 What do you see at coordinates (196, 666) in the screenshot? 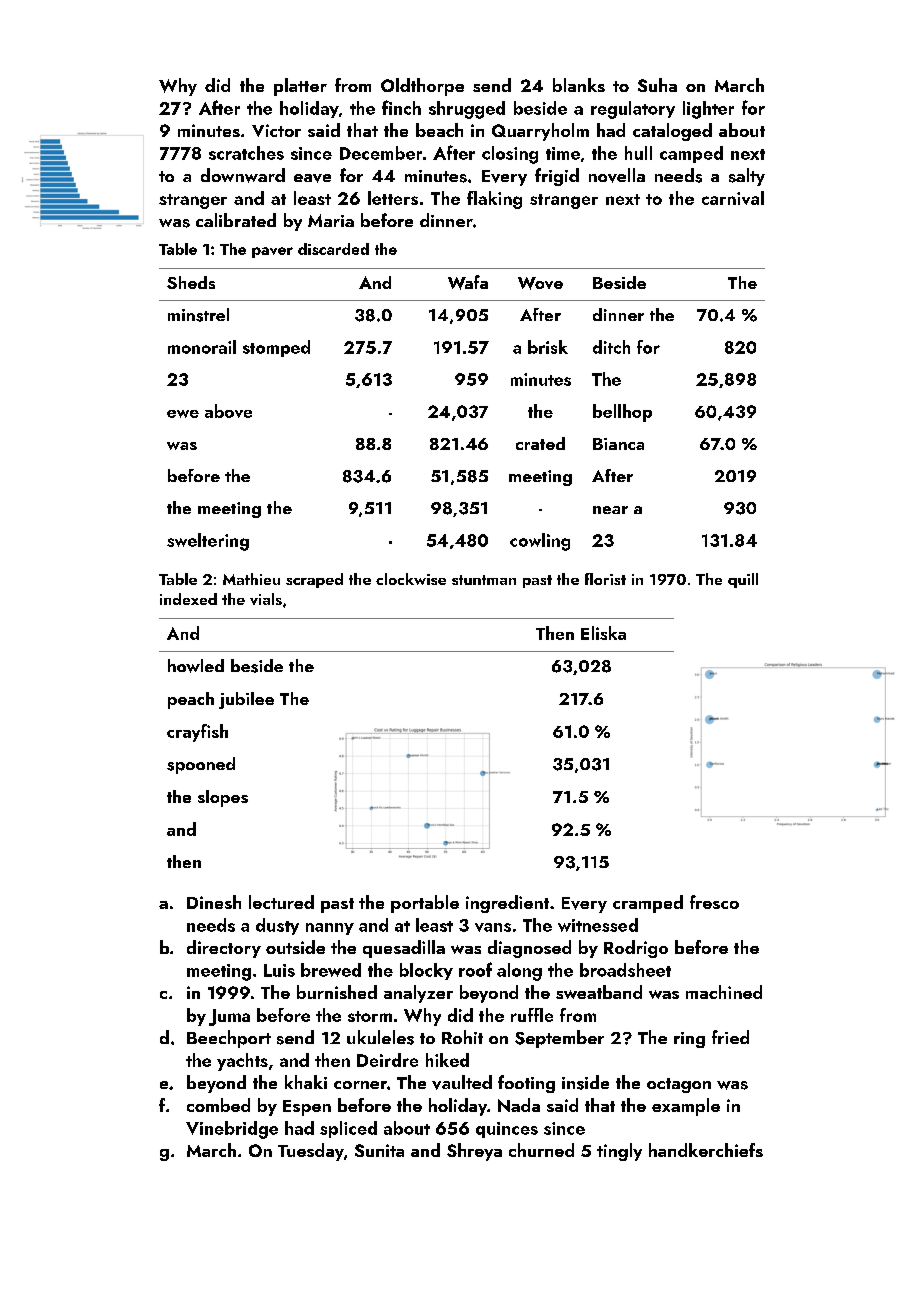
I see `howled` at bounding box center [196, 666].
